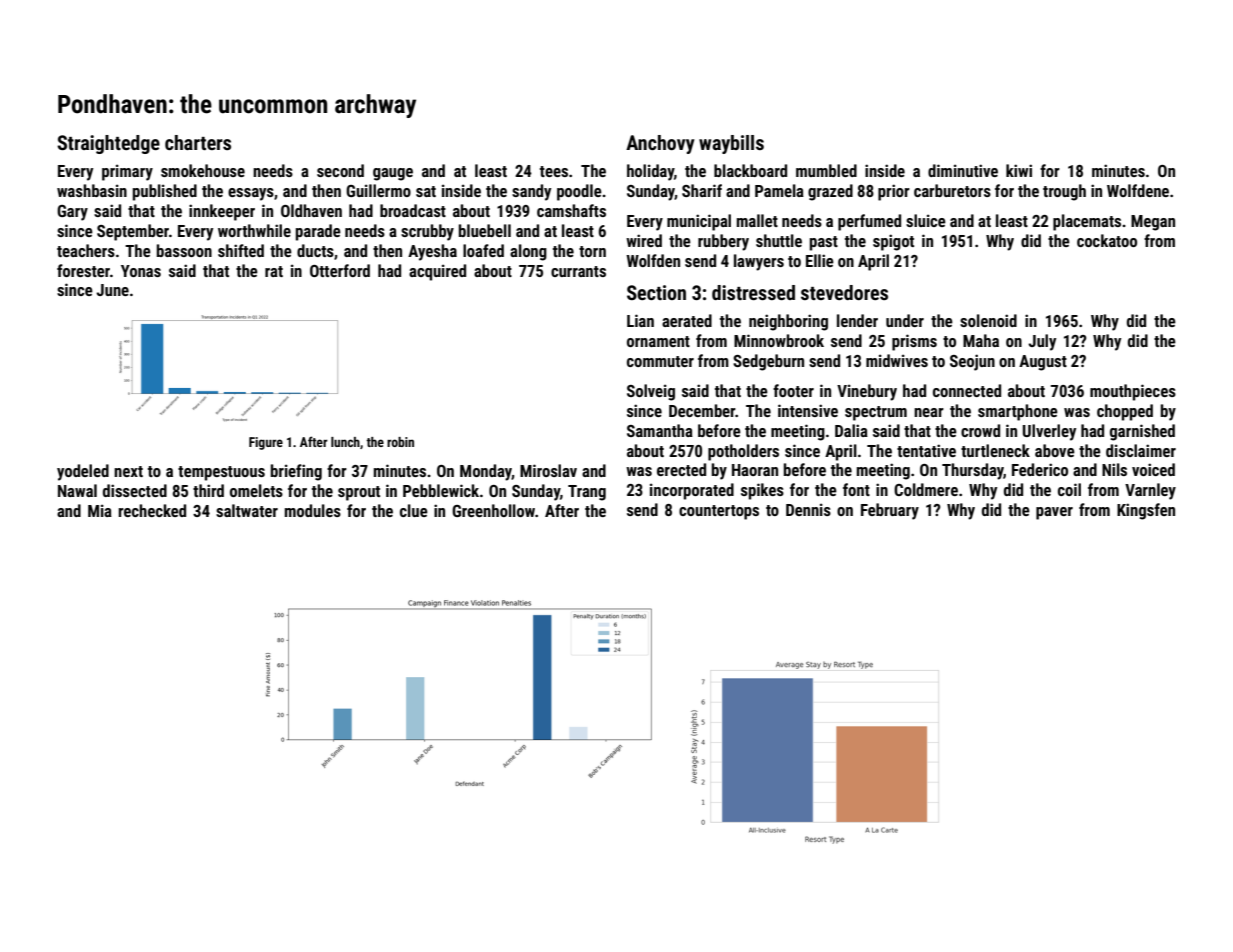  I want to click on acquired, so click(437, 272).
